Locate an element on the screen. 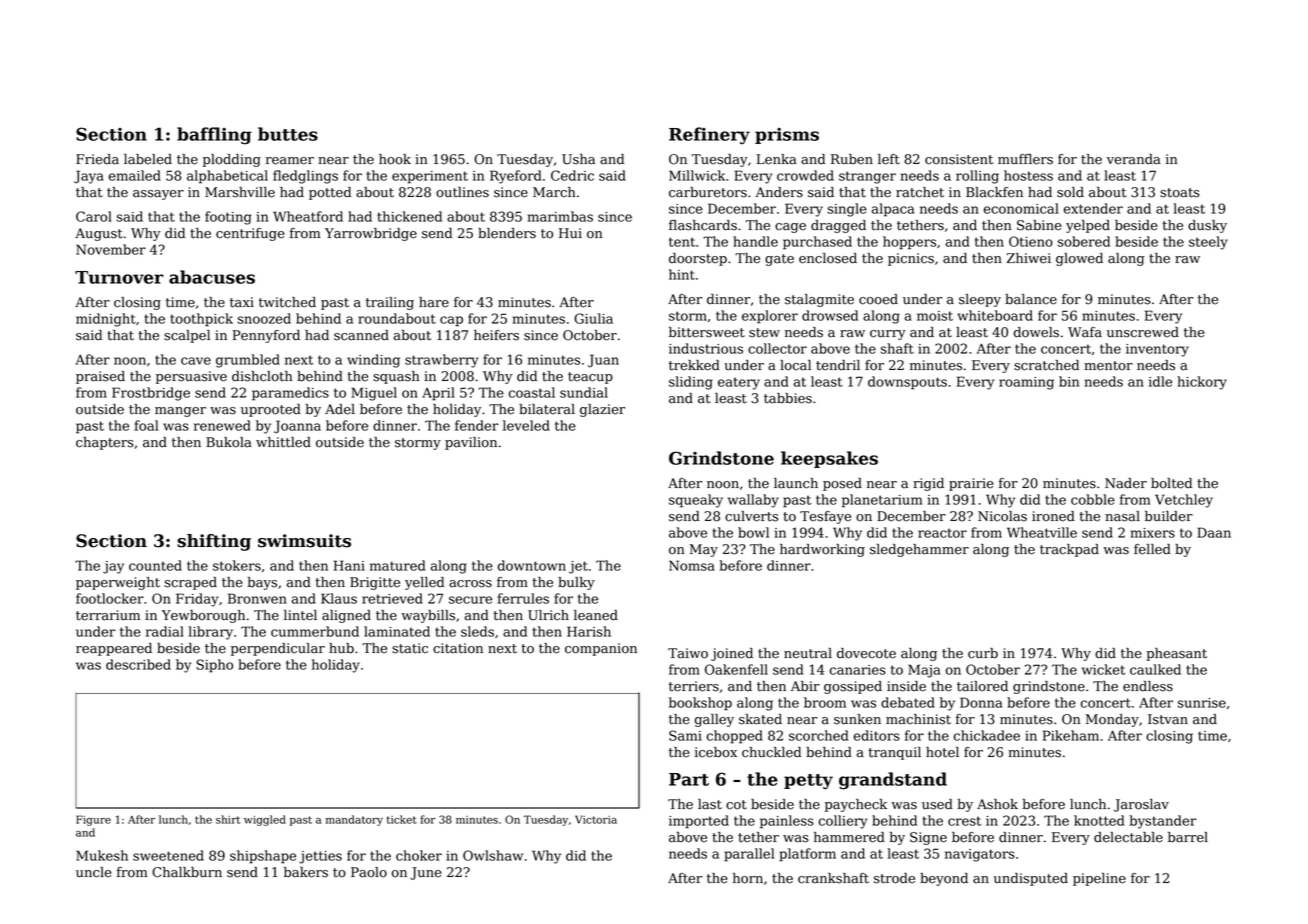  mufflers is located at coordinates (1025, 159).
